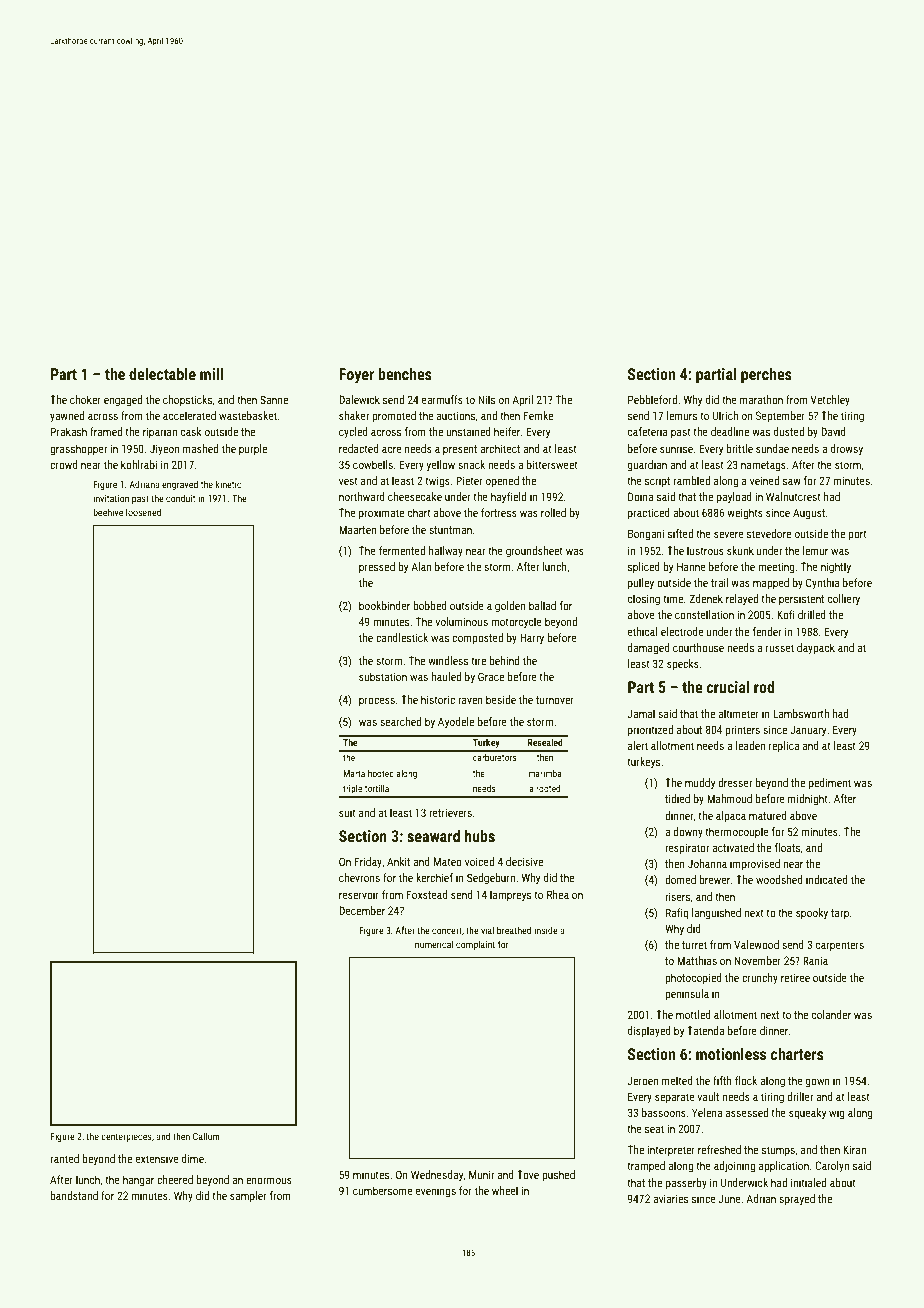 Image resolution: width=924 pixels, height=1308 pixels. What do you see at coordinates (162, 374) in the image?
I see `delectable` at bounding box center [162, 374].
